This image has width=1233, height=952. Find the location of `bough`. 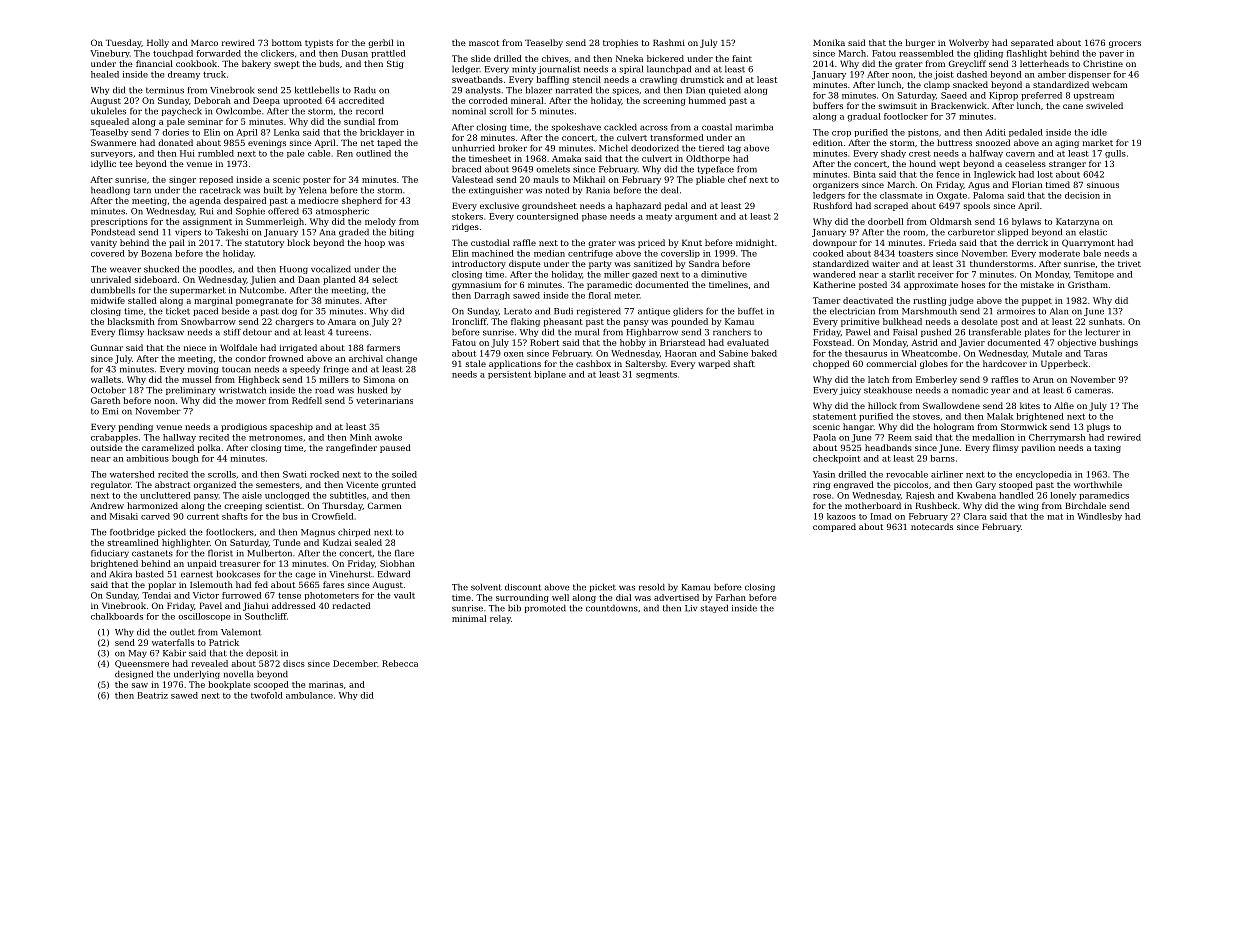

bough is located at coordinates (185, 459).
